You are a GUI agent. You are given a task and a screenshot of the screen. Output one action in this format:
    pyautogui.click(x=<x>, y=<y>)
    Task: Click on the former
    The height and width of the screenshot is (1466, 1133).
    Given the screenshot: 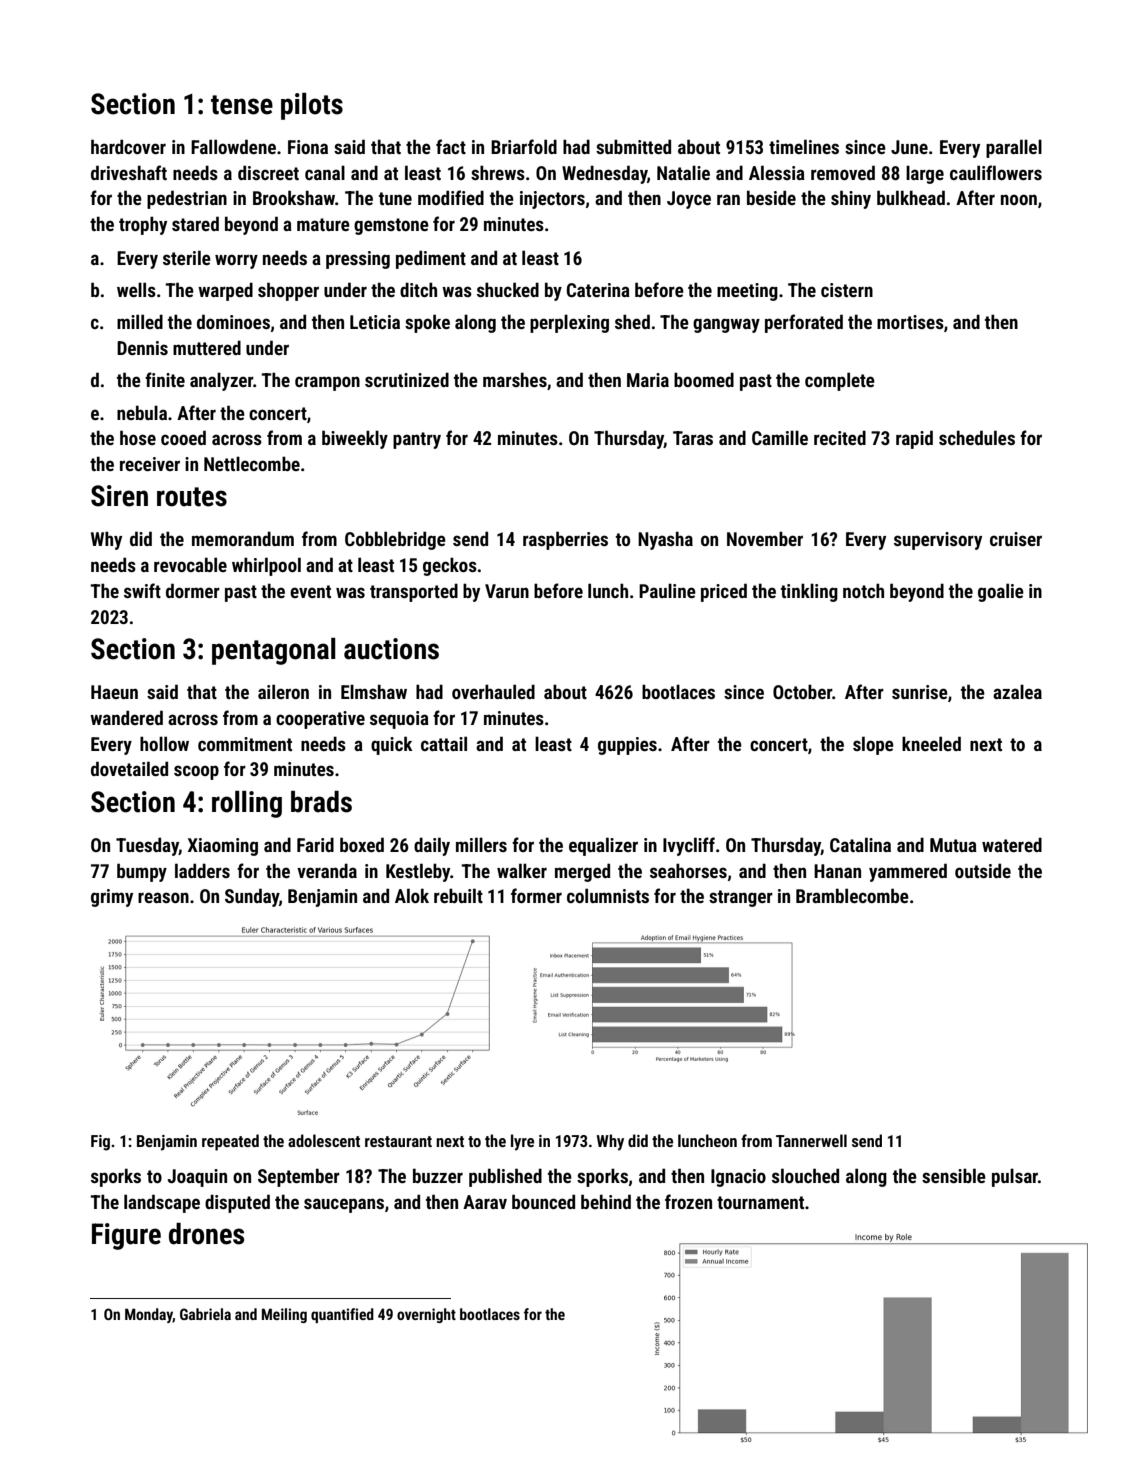 What is the action you would take?
    pyautogui.click(x=536, y=895)
